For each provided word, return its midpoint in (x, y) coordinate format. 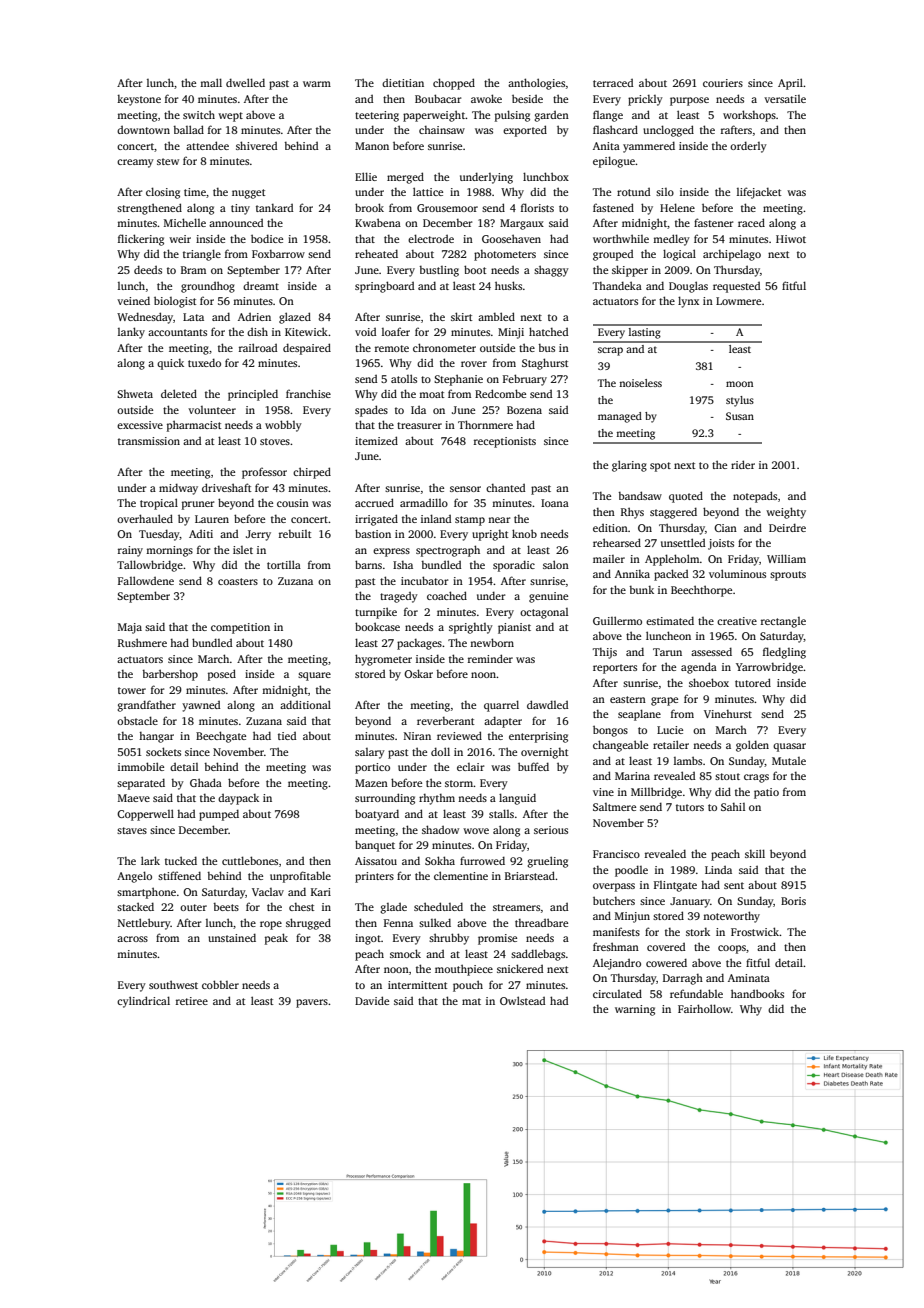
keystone (139, 100)
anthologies (536, 84)
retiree (192, 1001)
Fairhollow (704, 1008)
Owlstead (522, 1000)
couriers (723, 83)
